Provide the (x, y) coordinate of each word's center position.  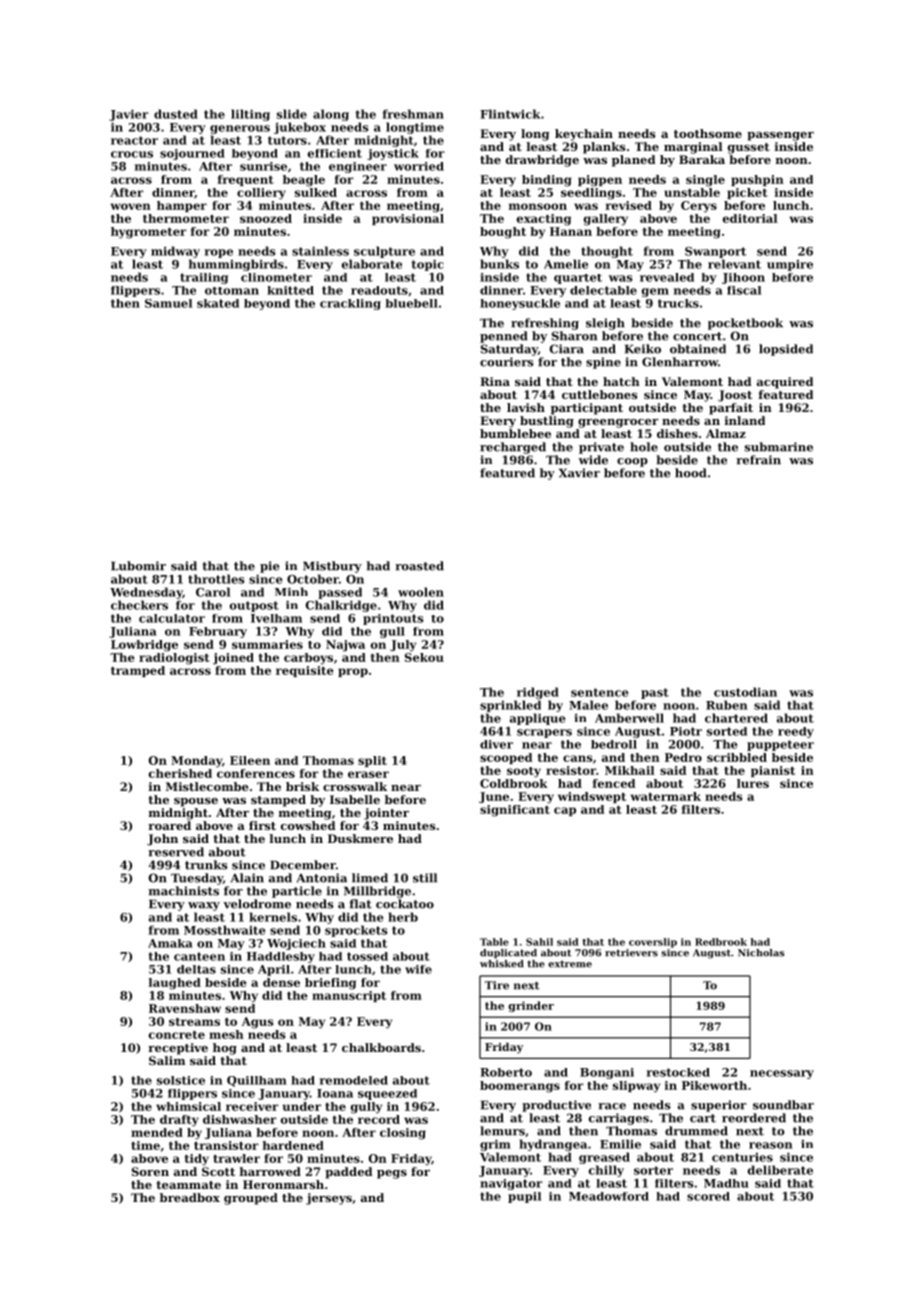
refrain (758, 460)
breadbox (190, 1197)
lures (753, 783)
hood (691, 473)
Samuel (168, 303)
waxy (204, 906)
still (425, 878)
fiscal (744, 290)
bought (503, 233)
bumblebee (515, 433)
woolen (421, 592)
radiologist (174, 659)
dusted (176, 114)
